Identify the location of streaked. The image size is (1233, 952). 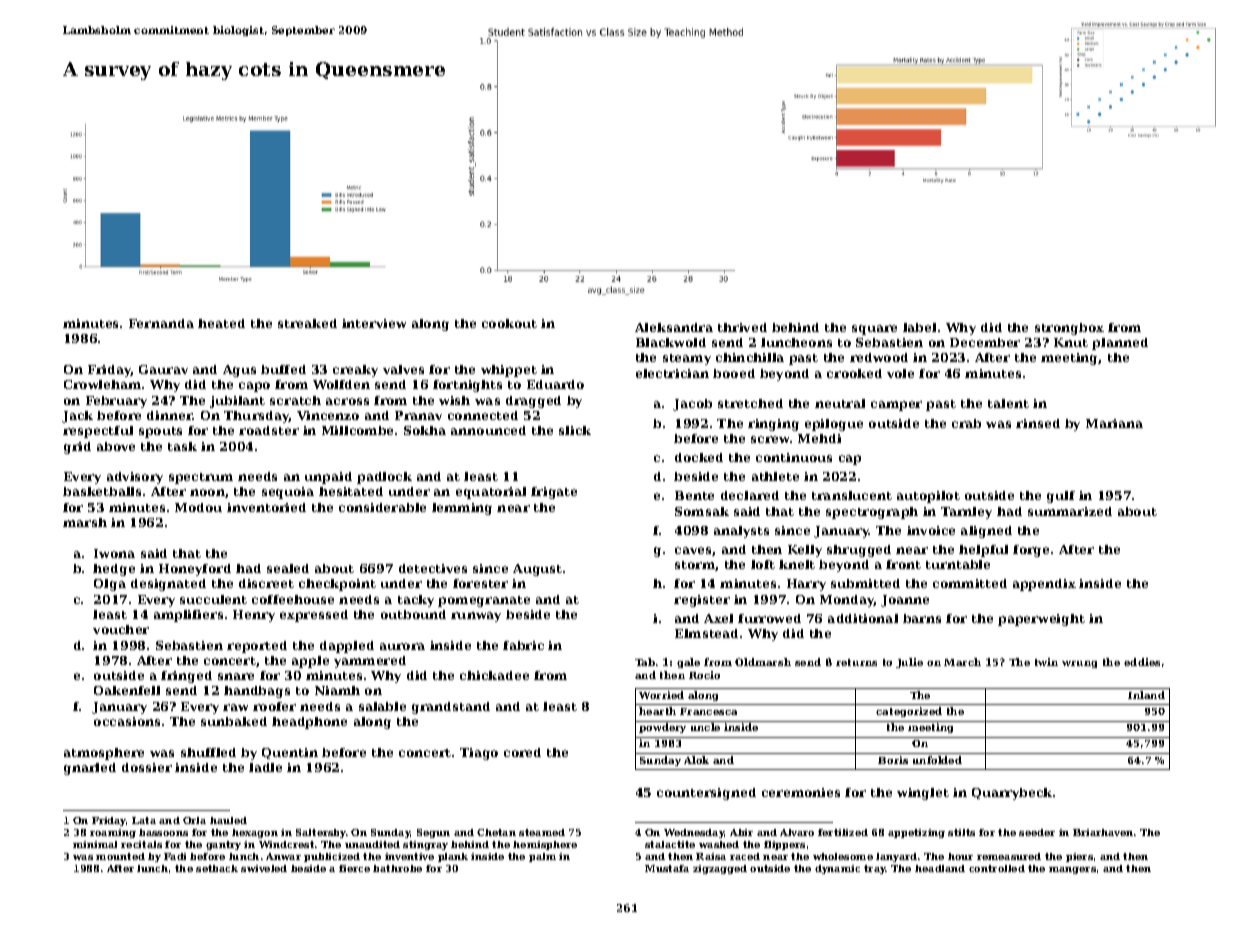
(307, 323).
